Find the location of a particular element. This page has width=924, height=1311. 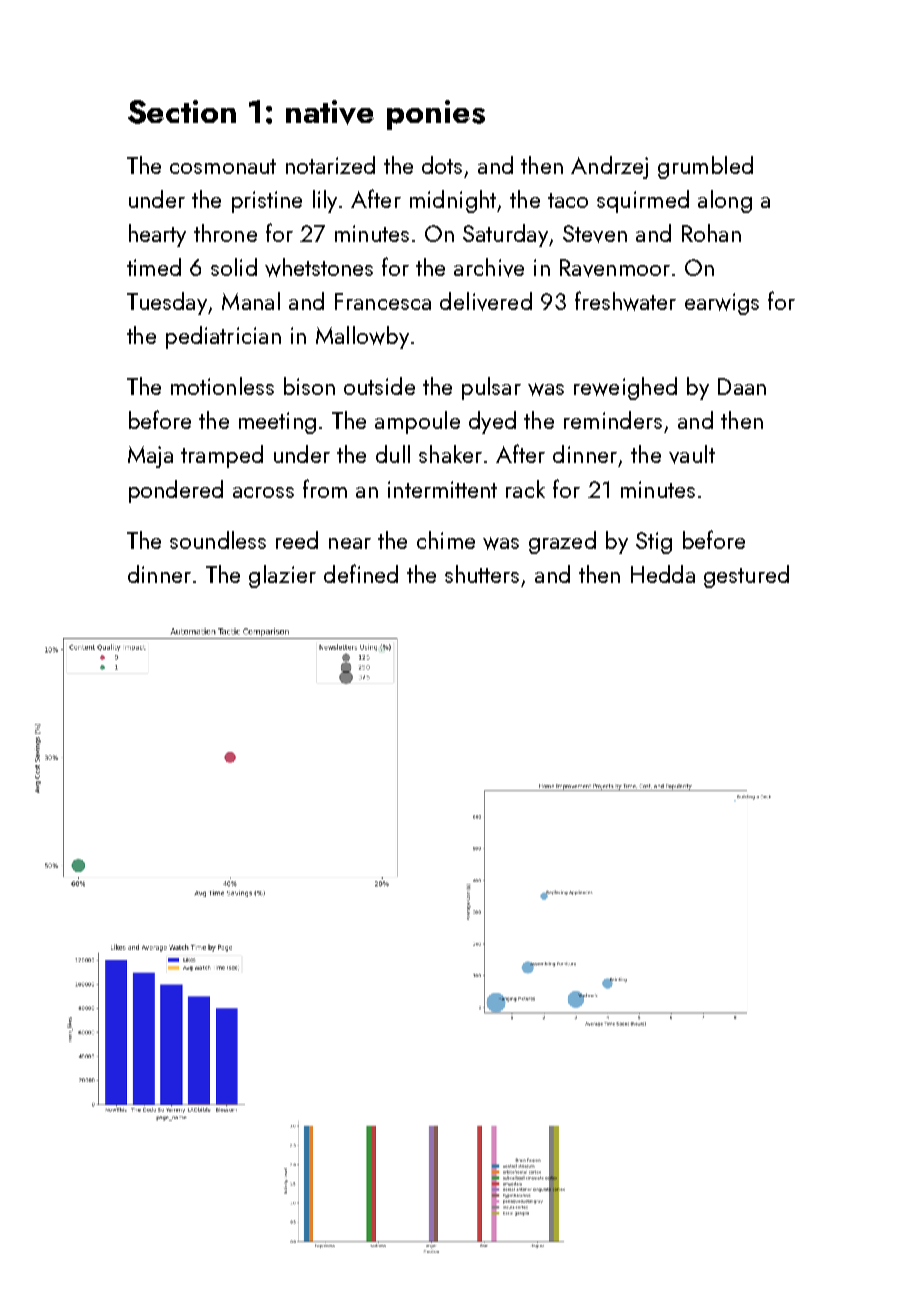

ampoule is located at coordinates (417, 422).
